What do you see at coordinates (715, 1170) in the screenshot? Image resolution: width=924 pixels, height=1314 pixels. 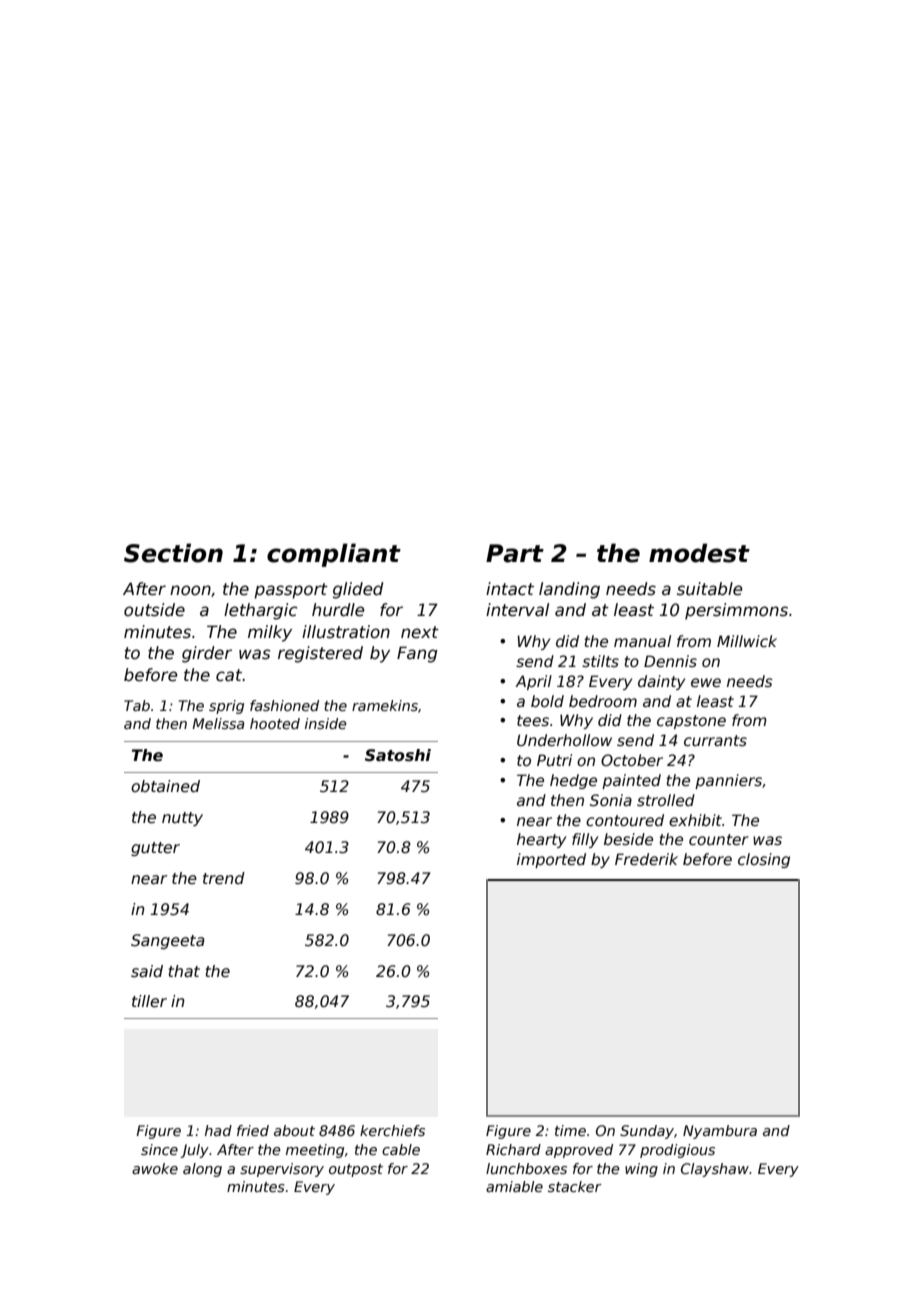 I see `Clayshaw` at bounding box center [715, 1170].
